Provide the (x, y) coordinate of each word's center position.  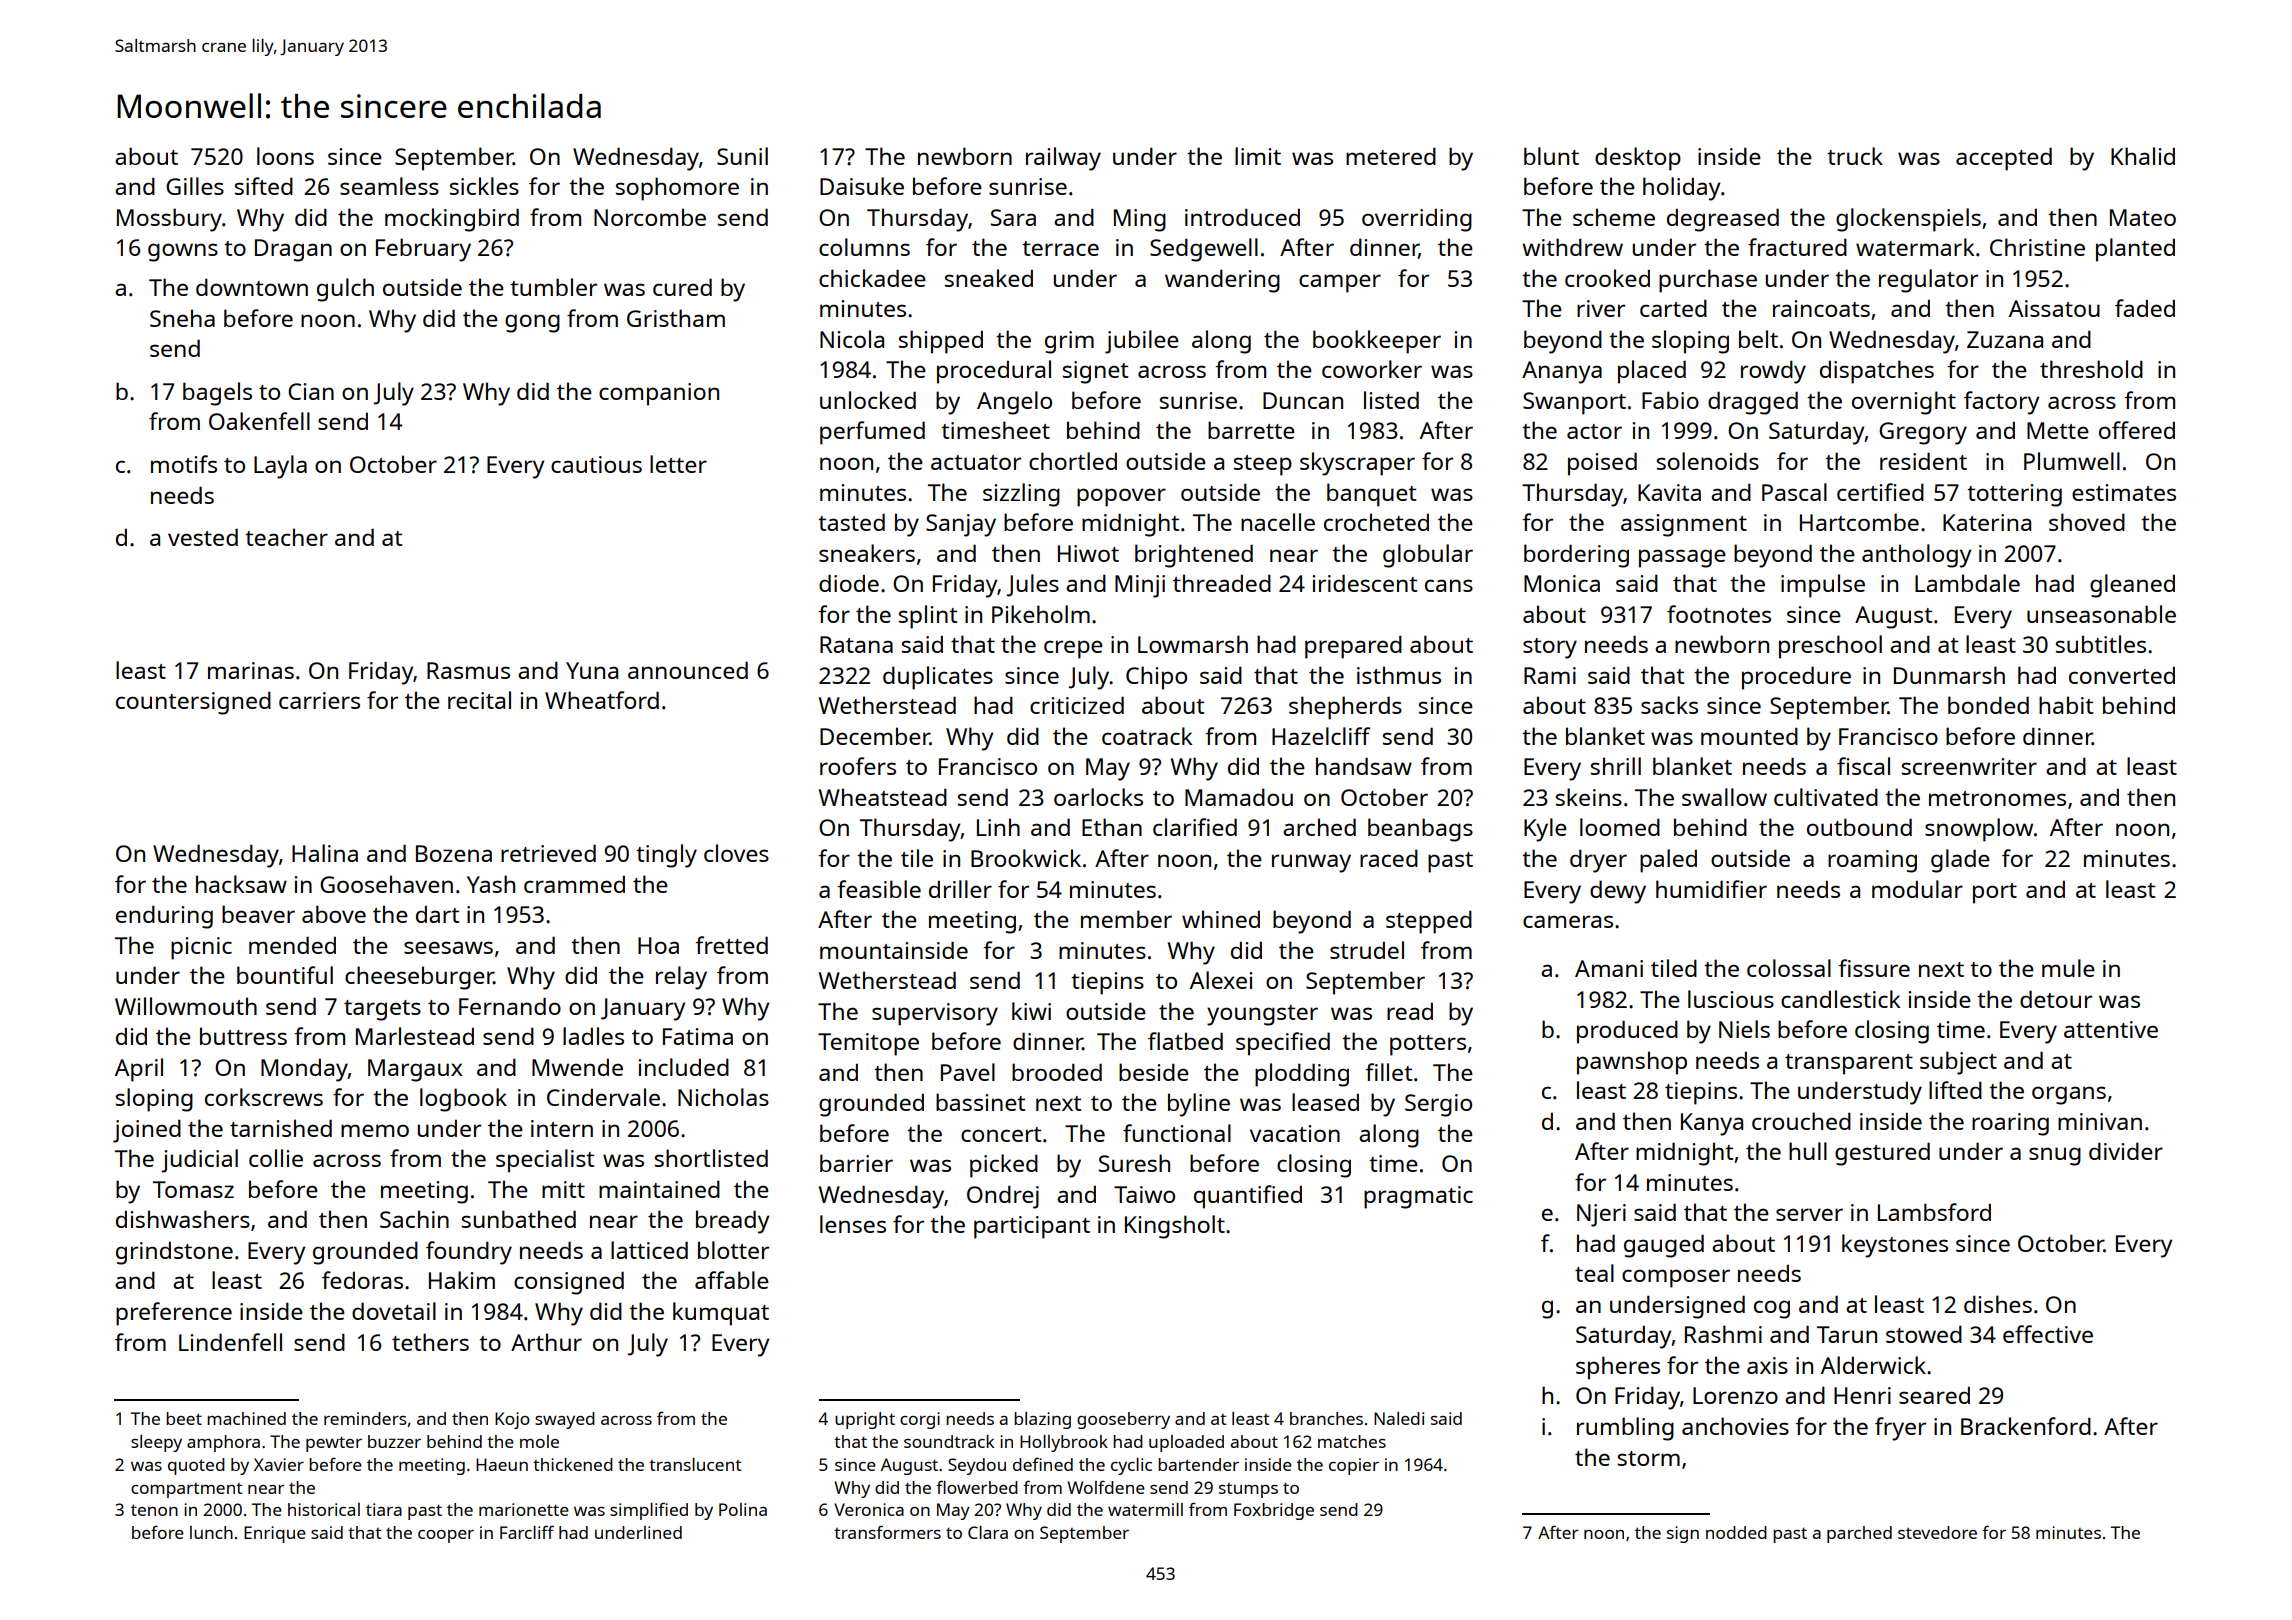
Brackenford (2026, 1426)
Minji (1140, 586)
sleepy (156, 1443)
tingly (666, 856)
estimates (2124, 492)
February (423, 250)
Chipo (1156, 678)
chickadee (872, 278)
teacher (286, 537)
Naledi (1399, 1418)
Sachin (414, 1219)
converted (2122, 675)
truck (1855, 156)
